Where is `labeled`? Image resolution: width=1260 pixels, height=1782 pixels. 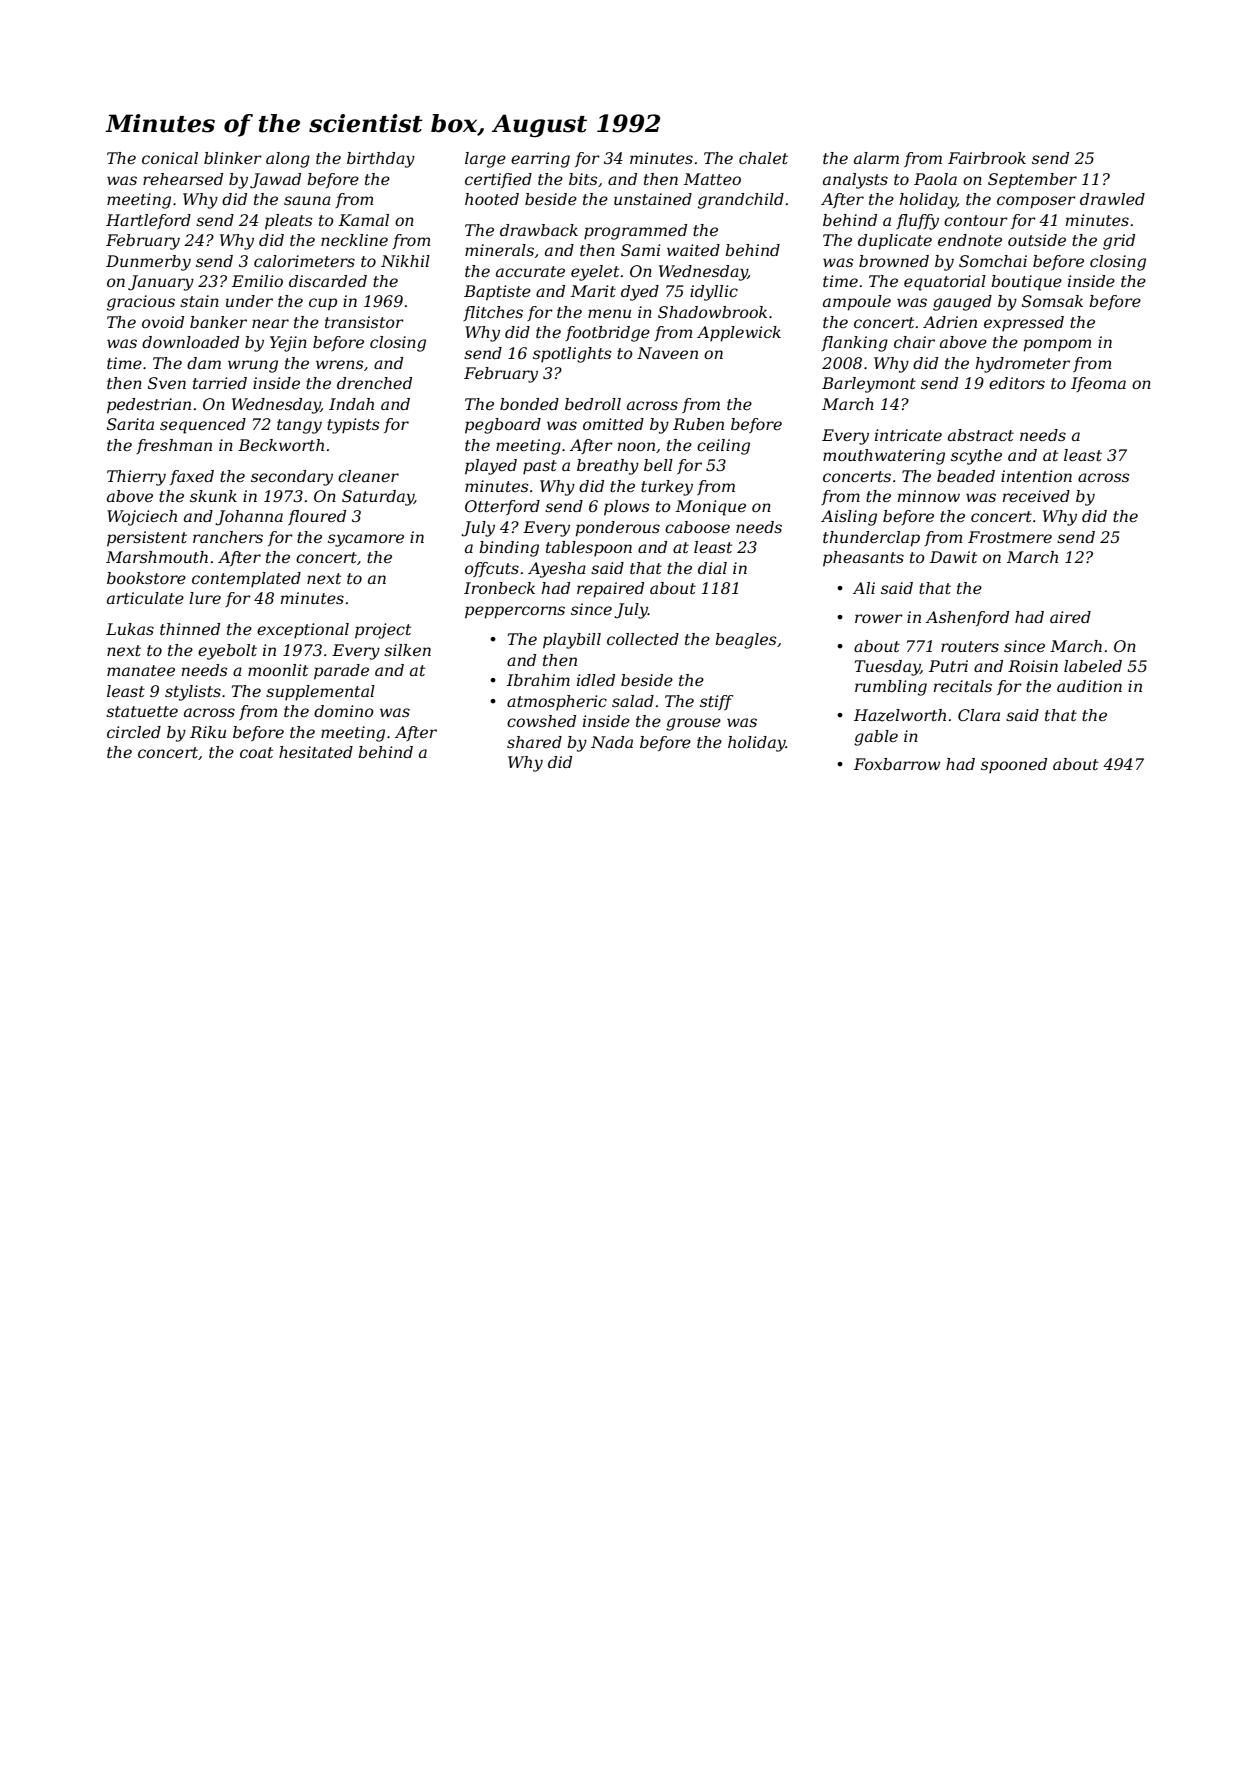
labeled is located at coordinates (1093, 666).
